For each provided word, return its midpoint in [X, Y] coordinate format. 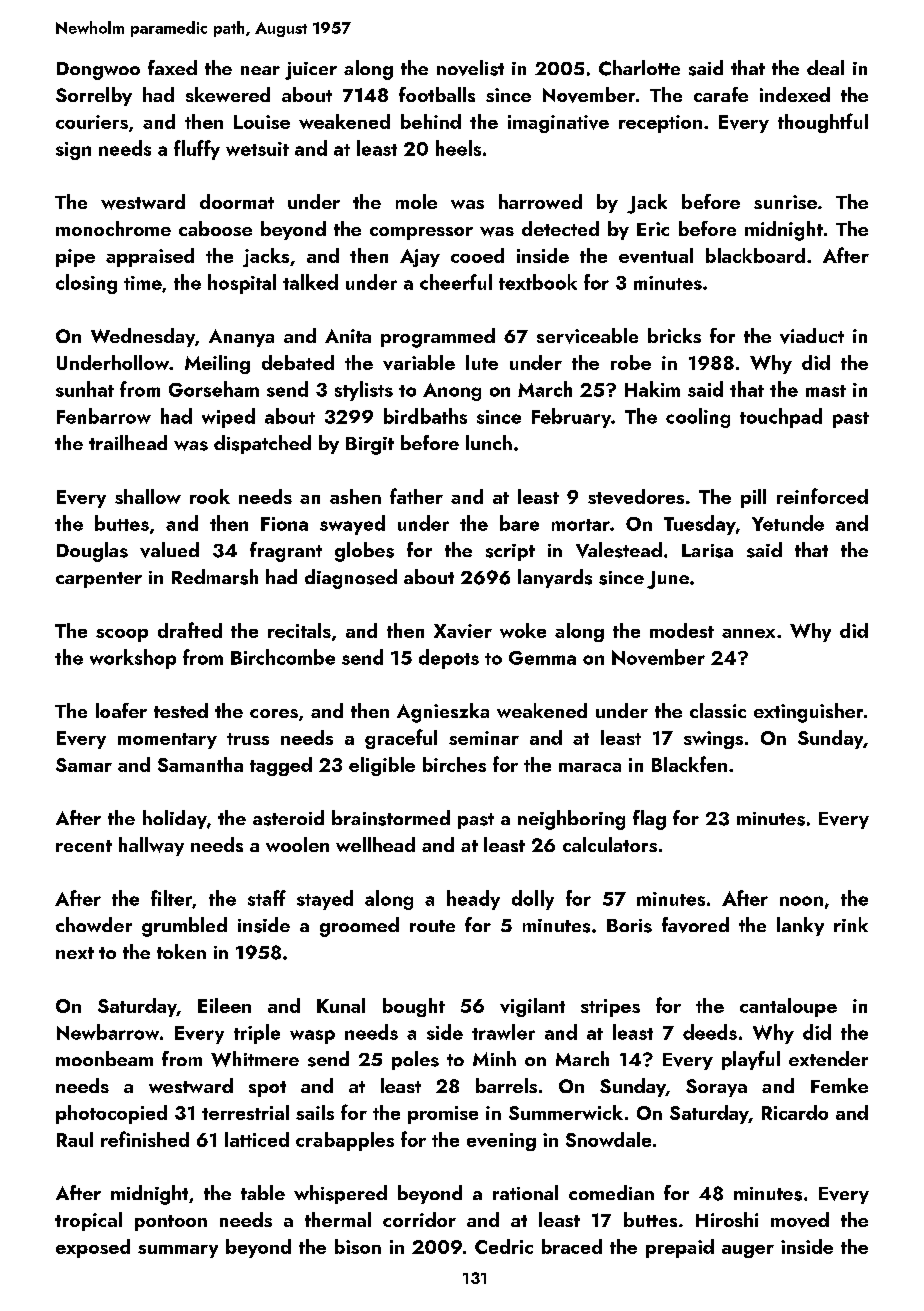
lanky [800, 926]
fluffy [197, 150]
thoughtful [823, 123]
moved [800, 1220]
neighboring [571, 820]
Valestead [619, 550]
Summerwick [566, 1112]
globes [364, 552]
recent [84, 846]
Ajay [420, 258]
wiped [228, 418]
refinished [145, 1139]
